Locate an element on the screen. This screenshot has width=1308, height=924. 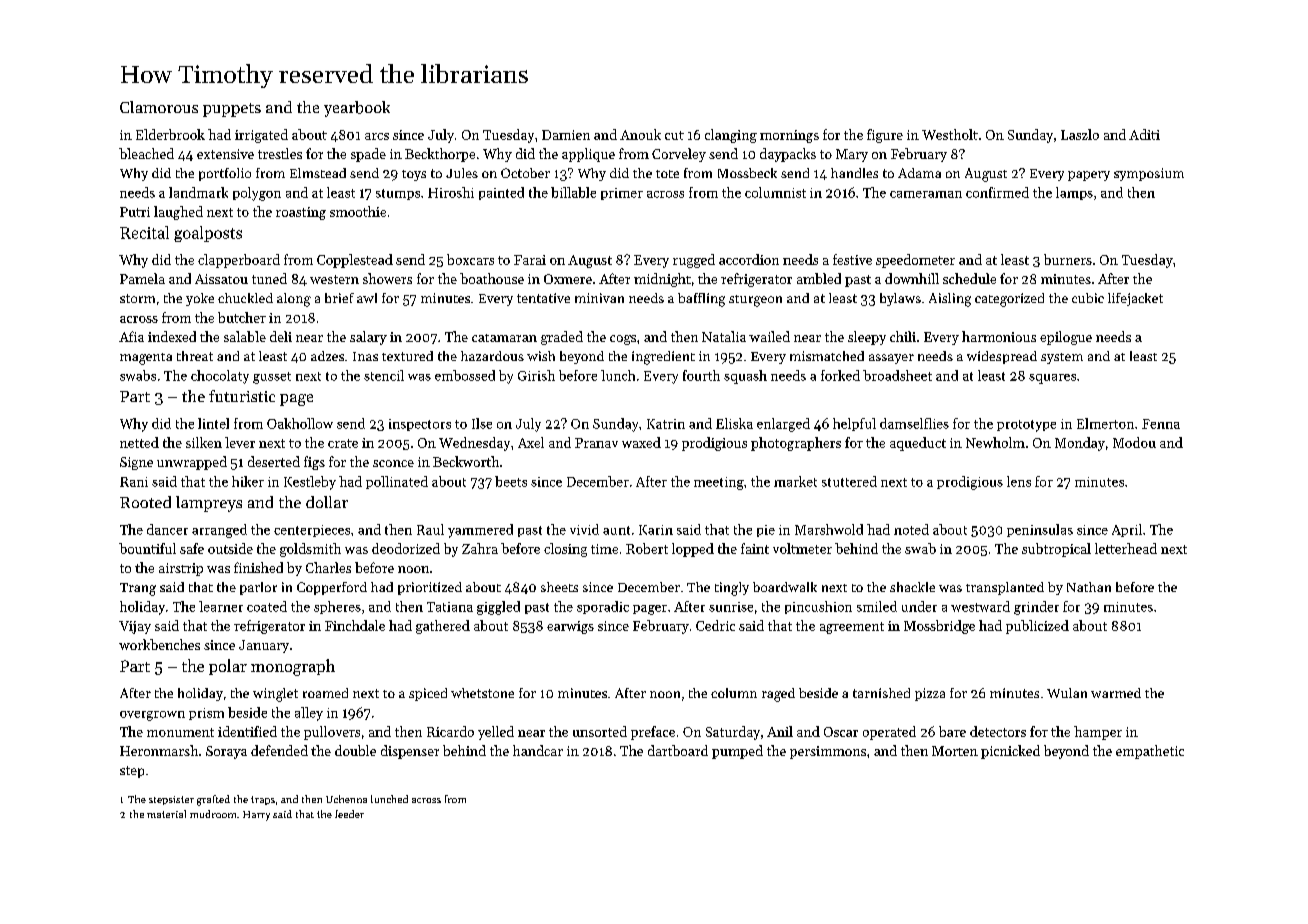
bountiful is located at coordinates (147, 548).
